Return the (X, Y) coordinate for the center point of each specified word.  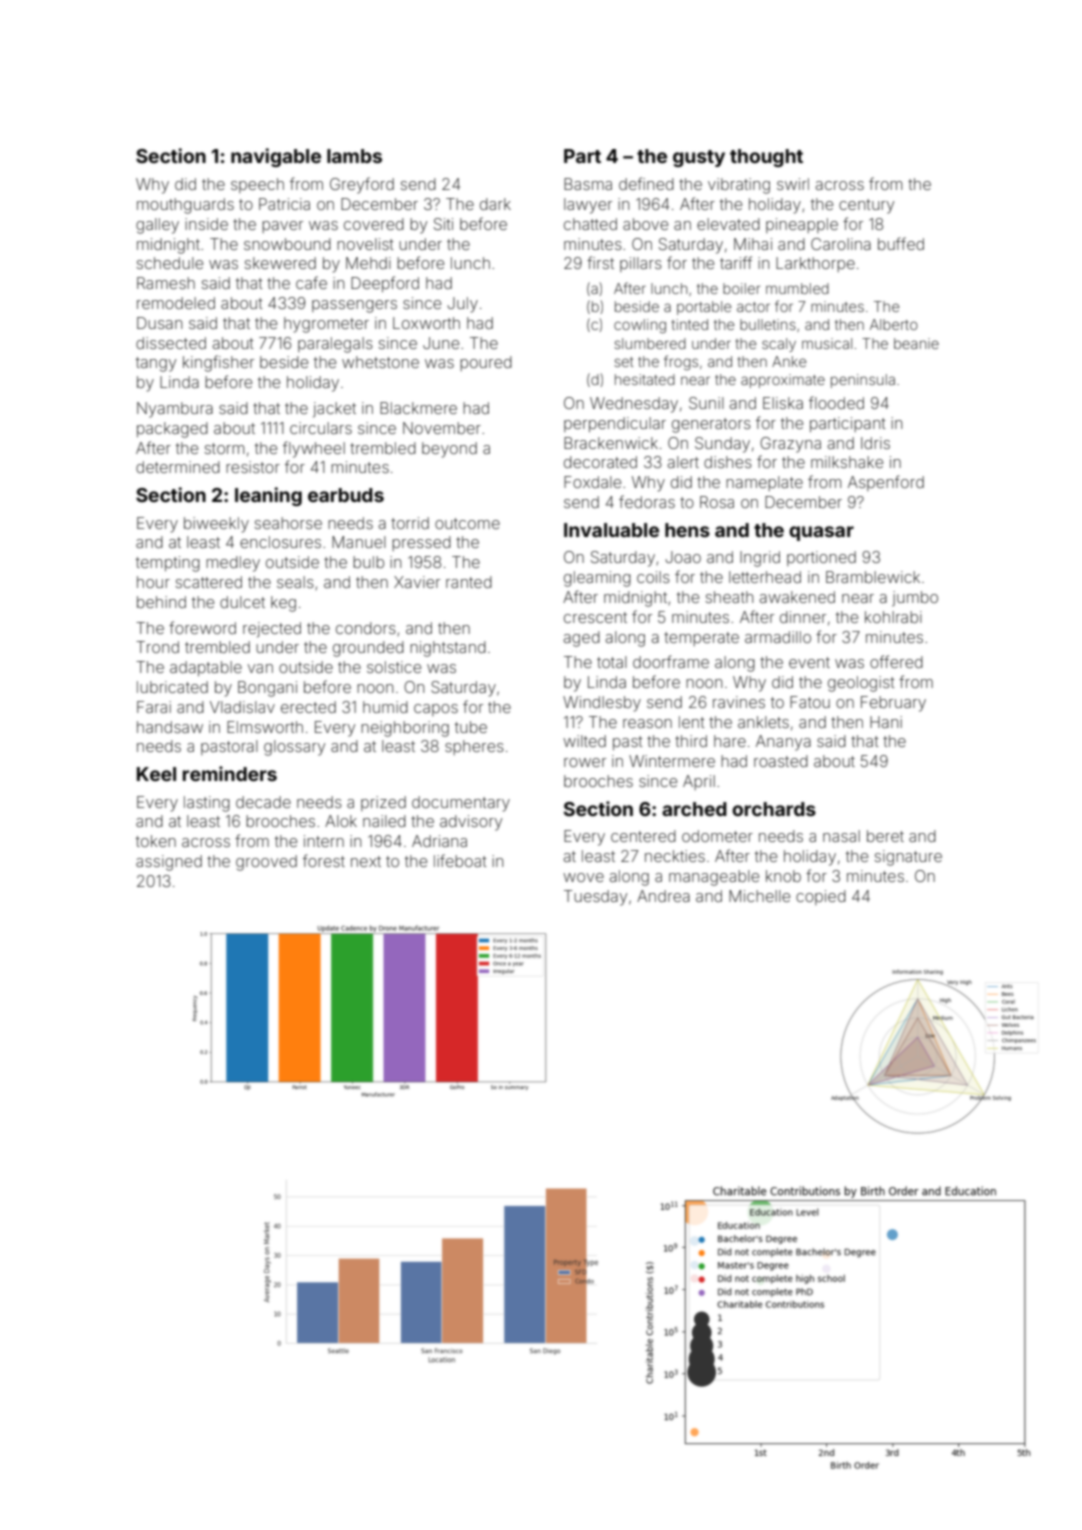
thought (766, 158)
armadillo (778, 637)
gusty (699, 158)
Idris (875, 443)
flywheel (314, 449)
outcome (467, 523)
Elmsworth (265, 727)
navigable (276, 157)
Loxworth (426, 323)
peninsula (863, 381)
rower (585, 762)
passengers (354, 306)
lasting (207, 804)
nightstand (448, 649)
